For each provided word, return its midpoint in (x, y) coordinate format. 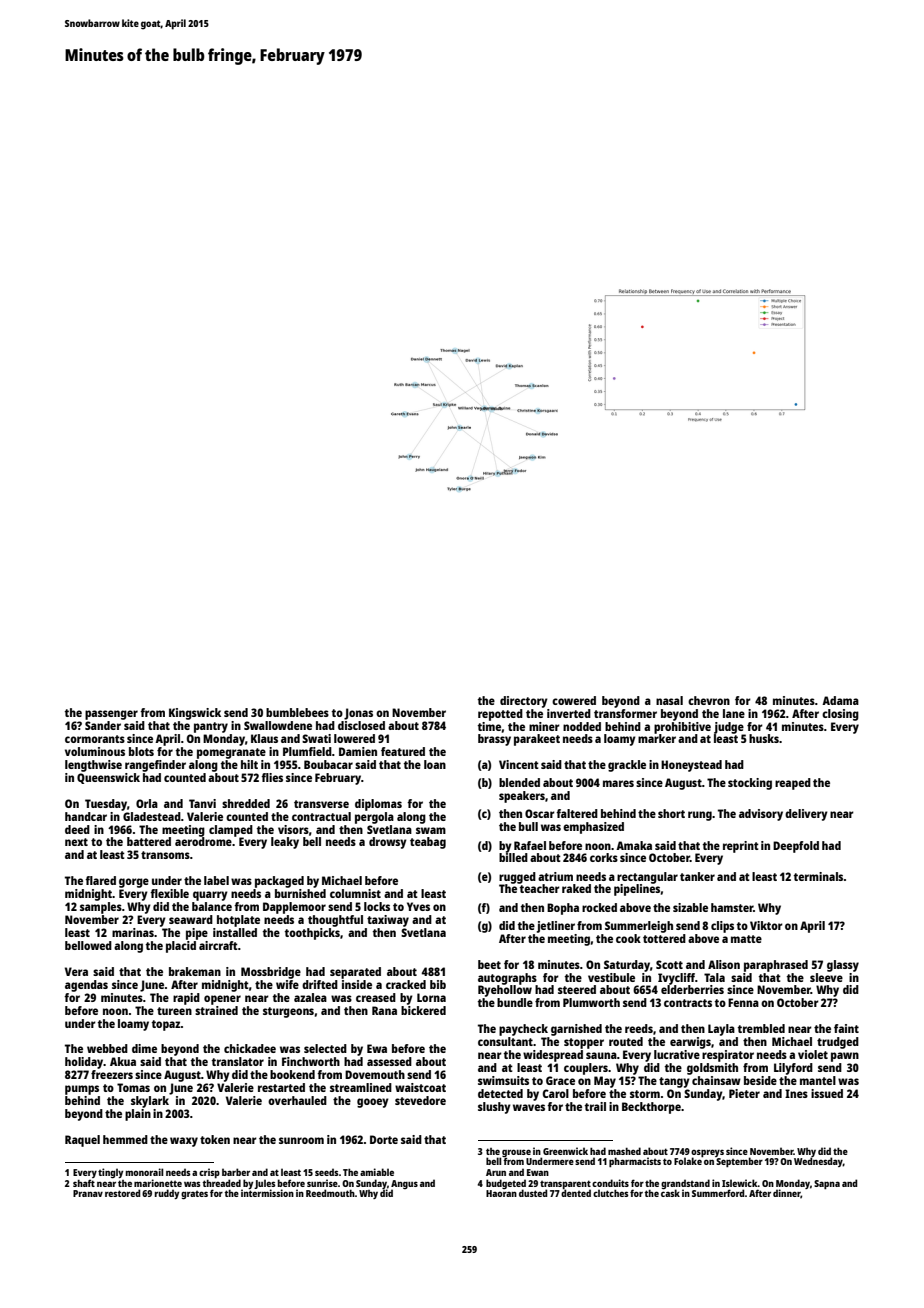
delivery (806, 815)
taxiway (388, 921)
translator (238, 1061)
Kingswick (195, 714)
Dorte (384, 1139)
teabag (428, 843)
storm (645, 1094)
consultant (505, 1041)
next (76, 842)
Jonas (358, 714)
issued (827, 1093)
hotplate (238, 921)
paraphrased (776, 966)
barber (236, 1172)
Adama (840, 700)
